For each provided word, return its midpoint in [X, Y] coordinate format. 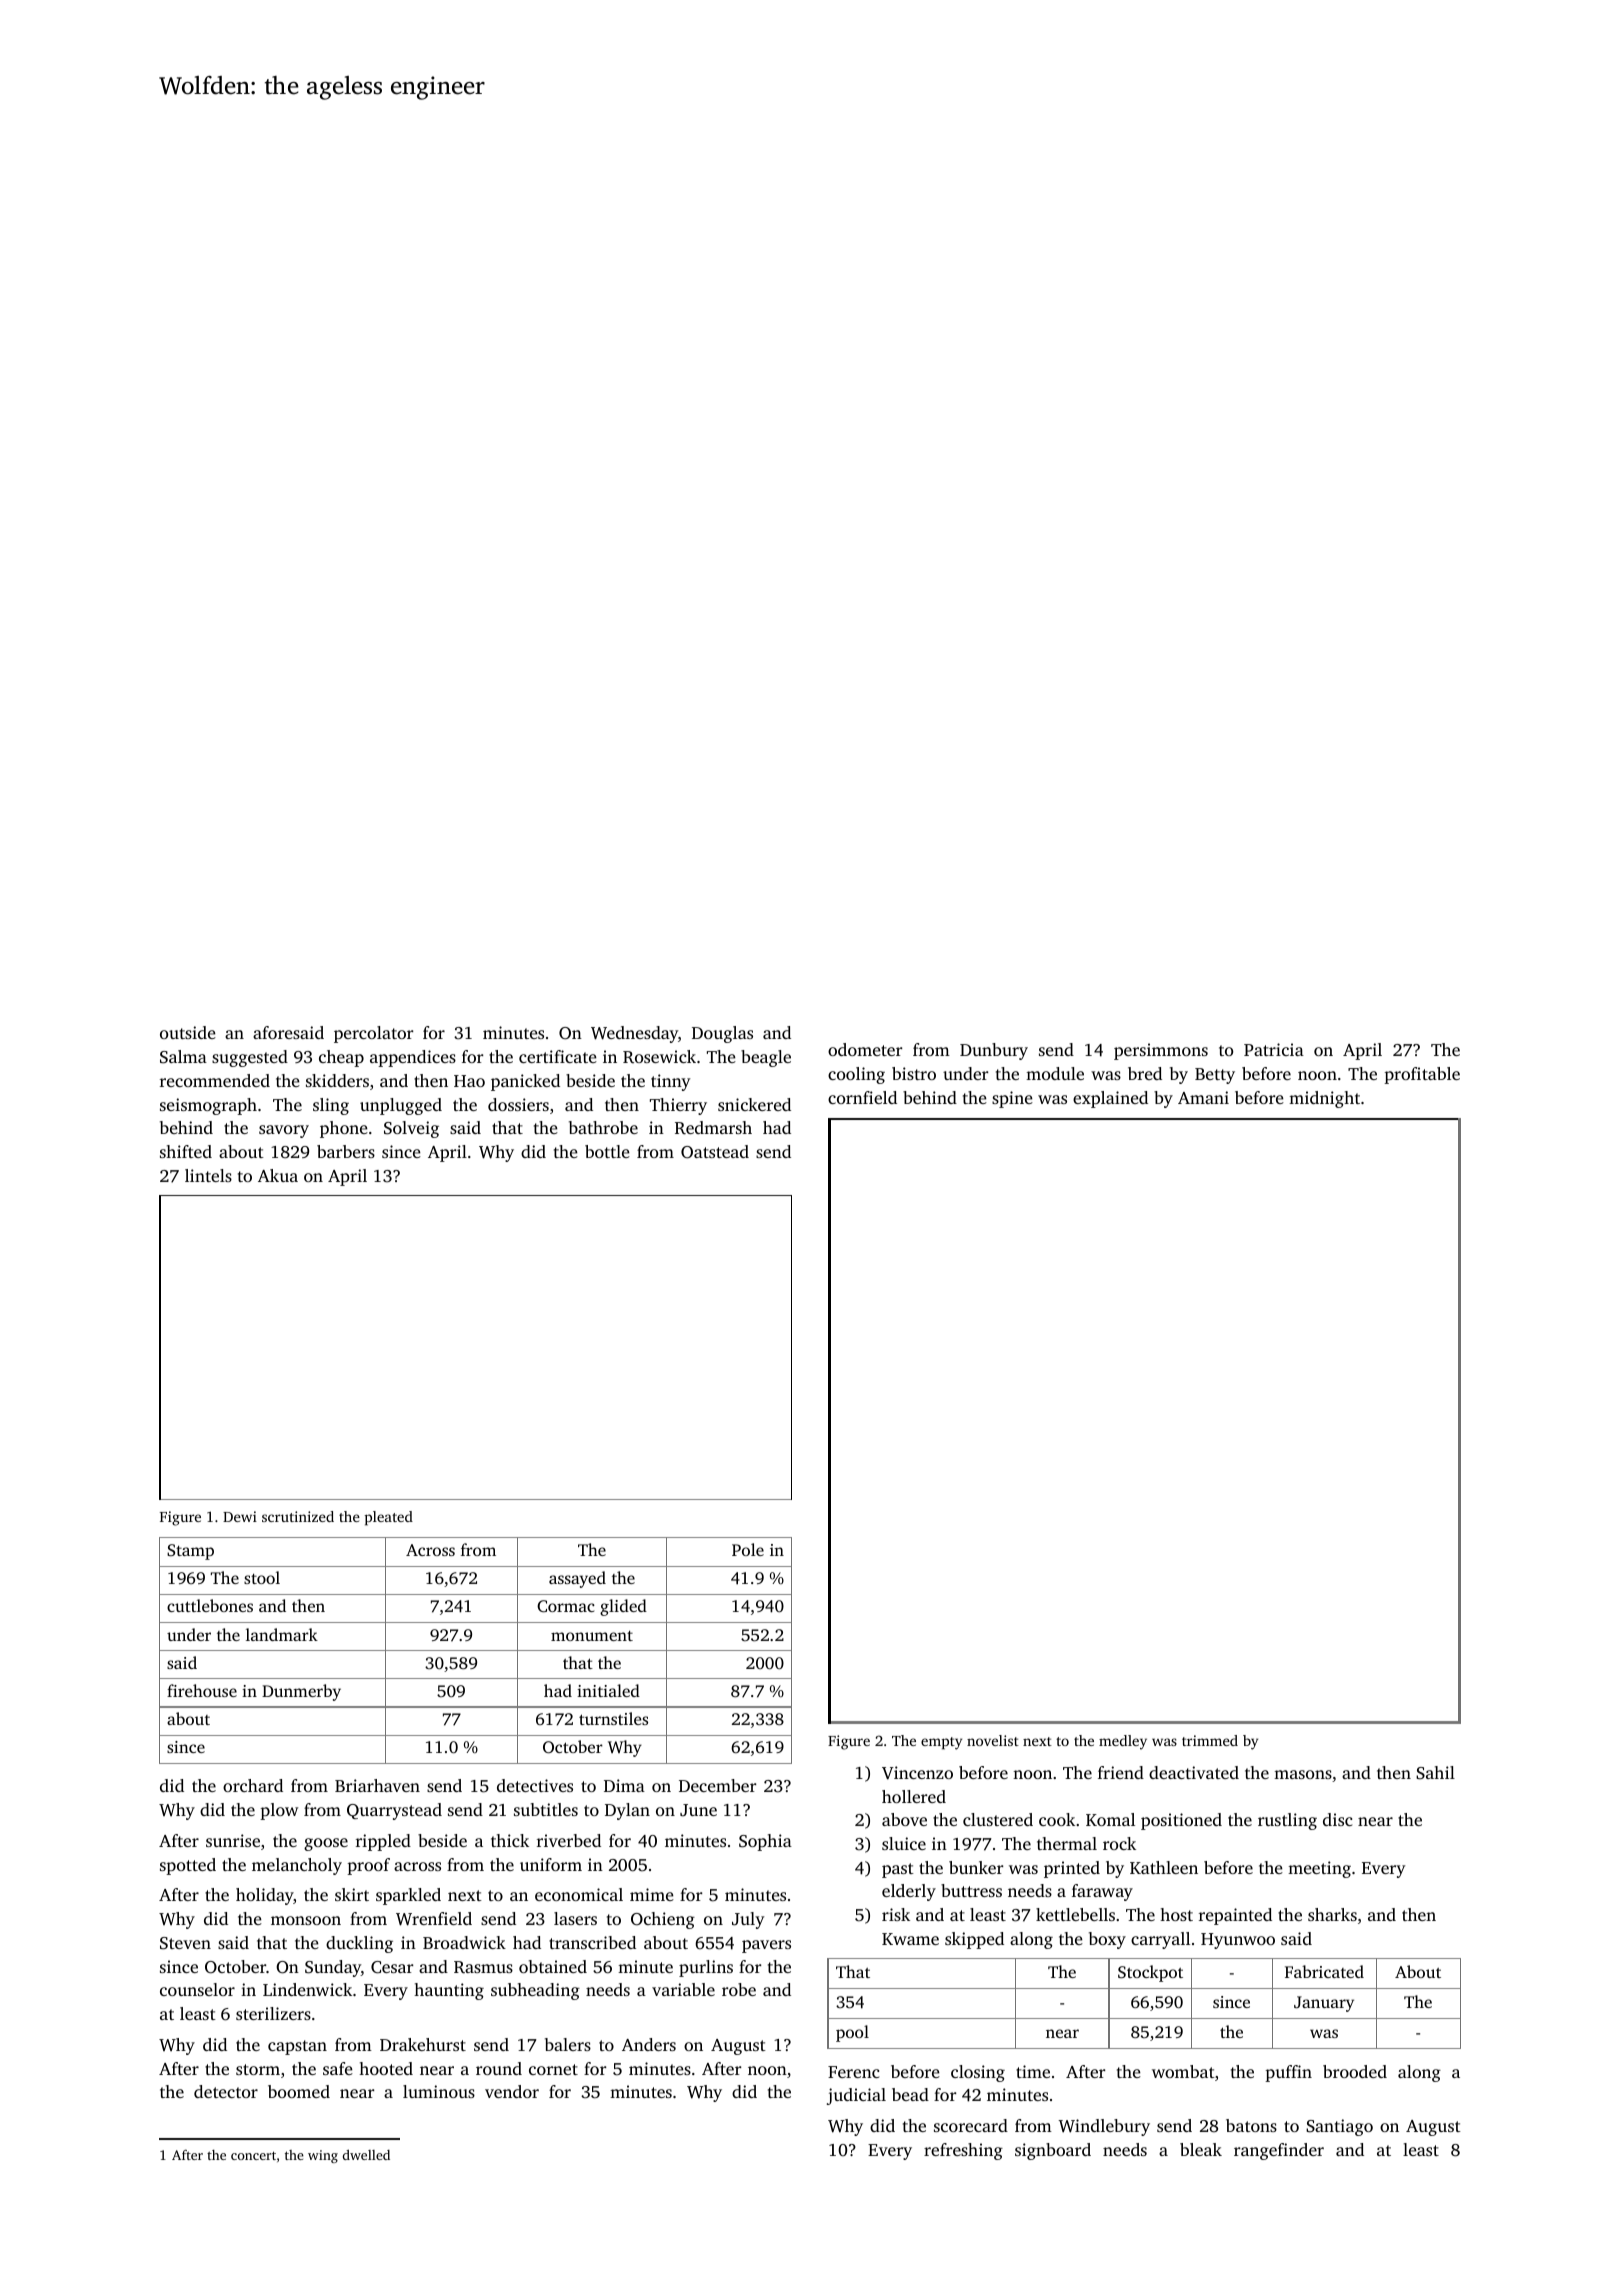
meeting [1319, 1869]
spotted [188, 1866]
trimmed [1210, 1740]
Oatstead [715, 1152]
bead [910, 2094]
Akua [278, 1175]
